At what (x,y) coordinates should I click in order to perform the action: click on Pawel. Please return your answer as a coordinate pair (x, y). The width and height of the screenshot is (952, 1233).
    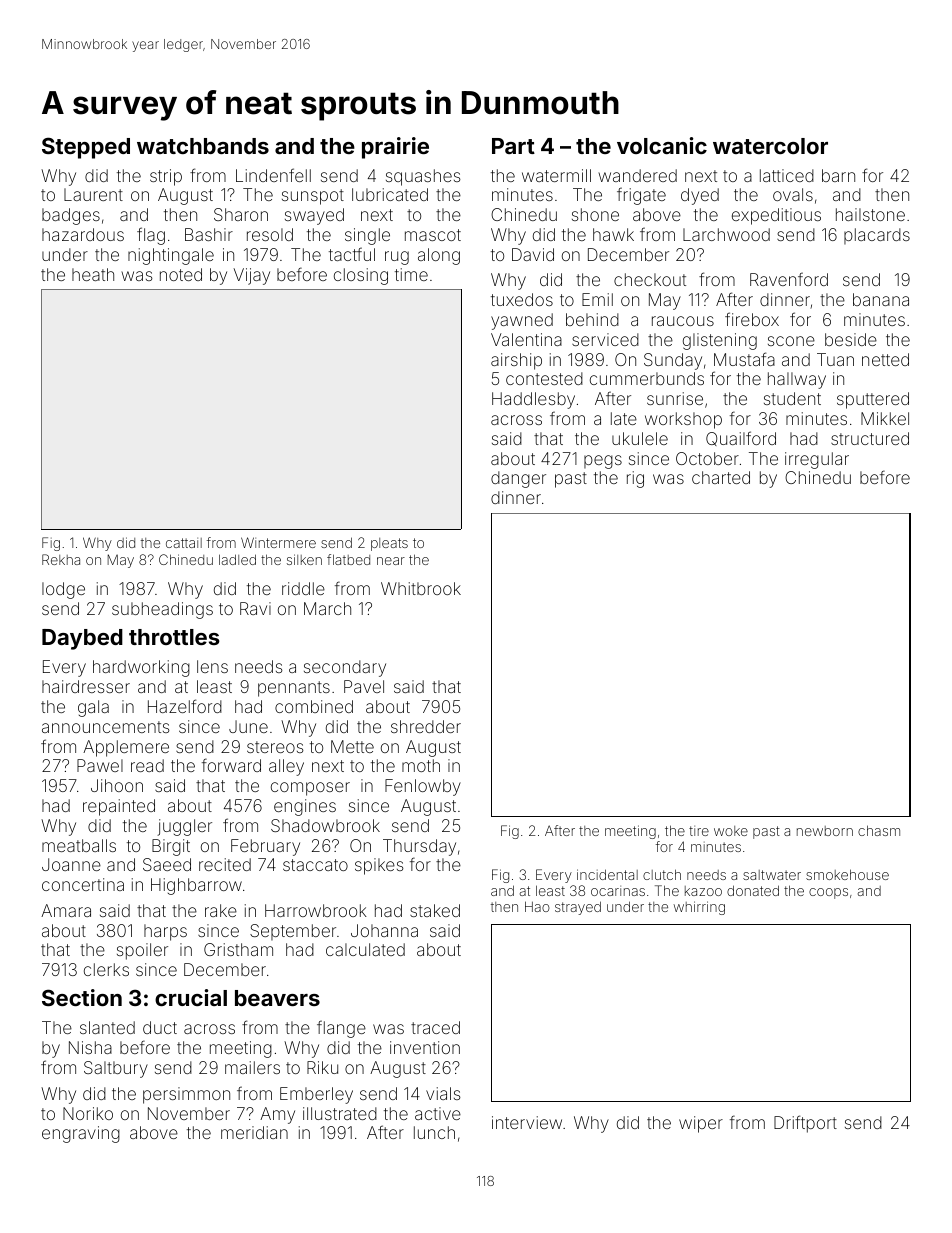
    Looking at the image, I should click on (100, 765).
